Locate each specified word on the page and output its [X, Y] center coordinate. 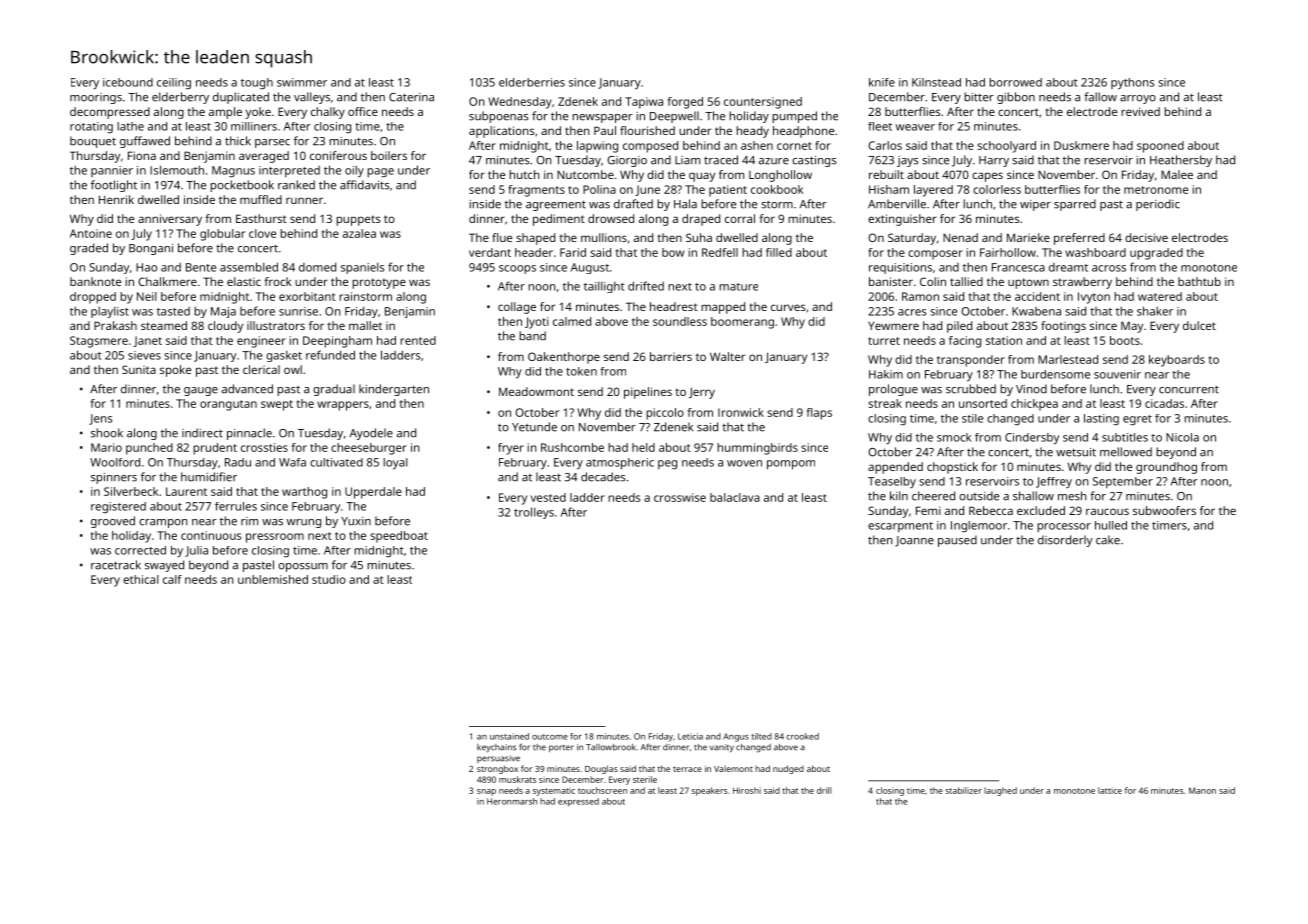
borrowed [1015, 82]
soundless [680, 321]
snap [486, 792]
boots [1125, 340]
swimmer [302, 82]
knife [882, 82]
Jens [100, 419]
